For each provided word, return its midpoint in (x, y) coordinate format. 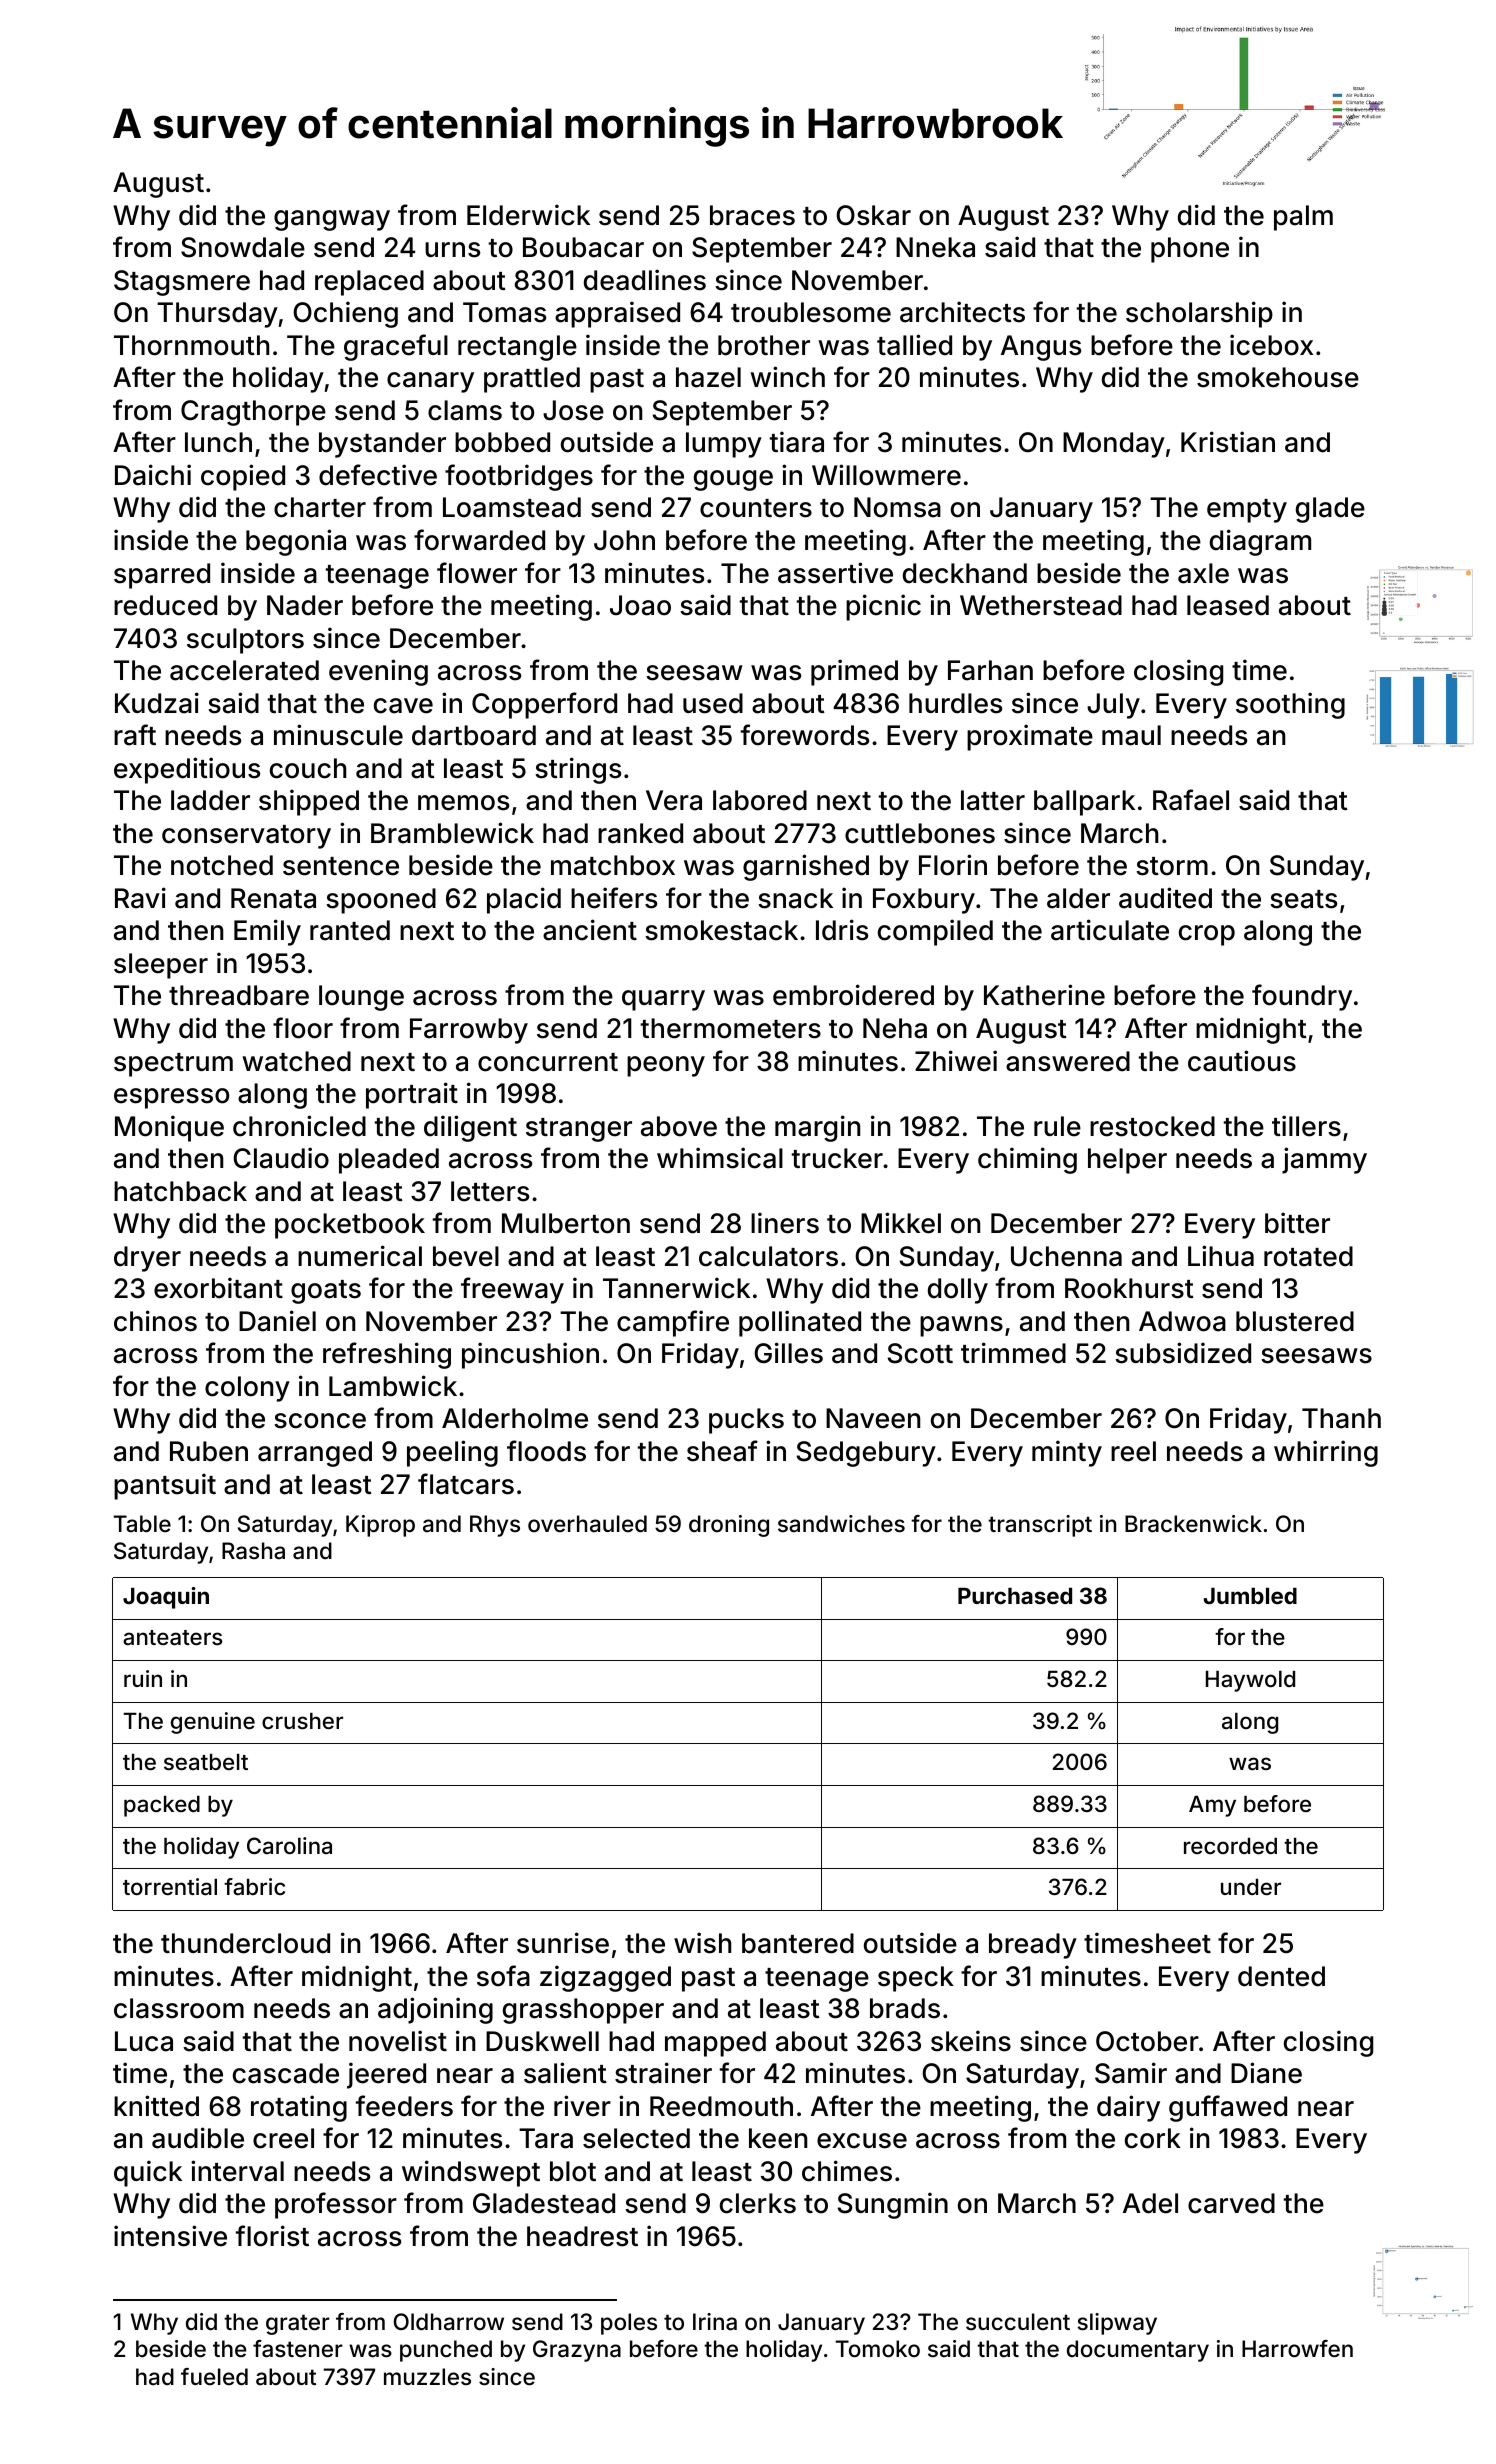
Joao (640, 605)
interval (237, 2171)
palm (1303, 218)
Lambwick (393, 1386)
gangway (332, 220)
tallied (914, 345)
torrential (170, 1887)
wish (702, 1943)
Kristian (1228, 442)
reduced (165, 605)
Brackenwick (1193, 1524)
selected (636, 2138)
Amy (1212, 1806)
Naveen (873, 1418)
